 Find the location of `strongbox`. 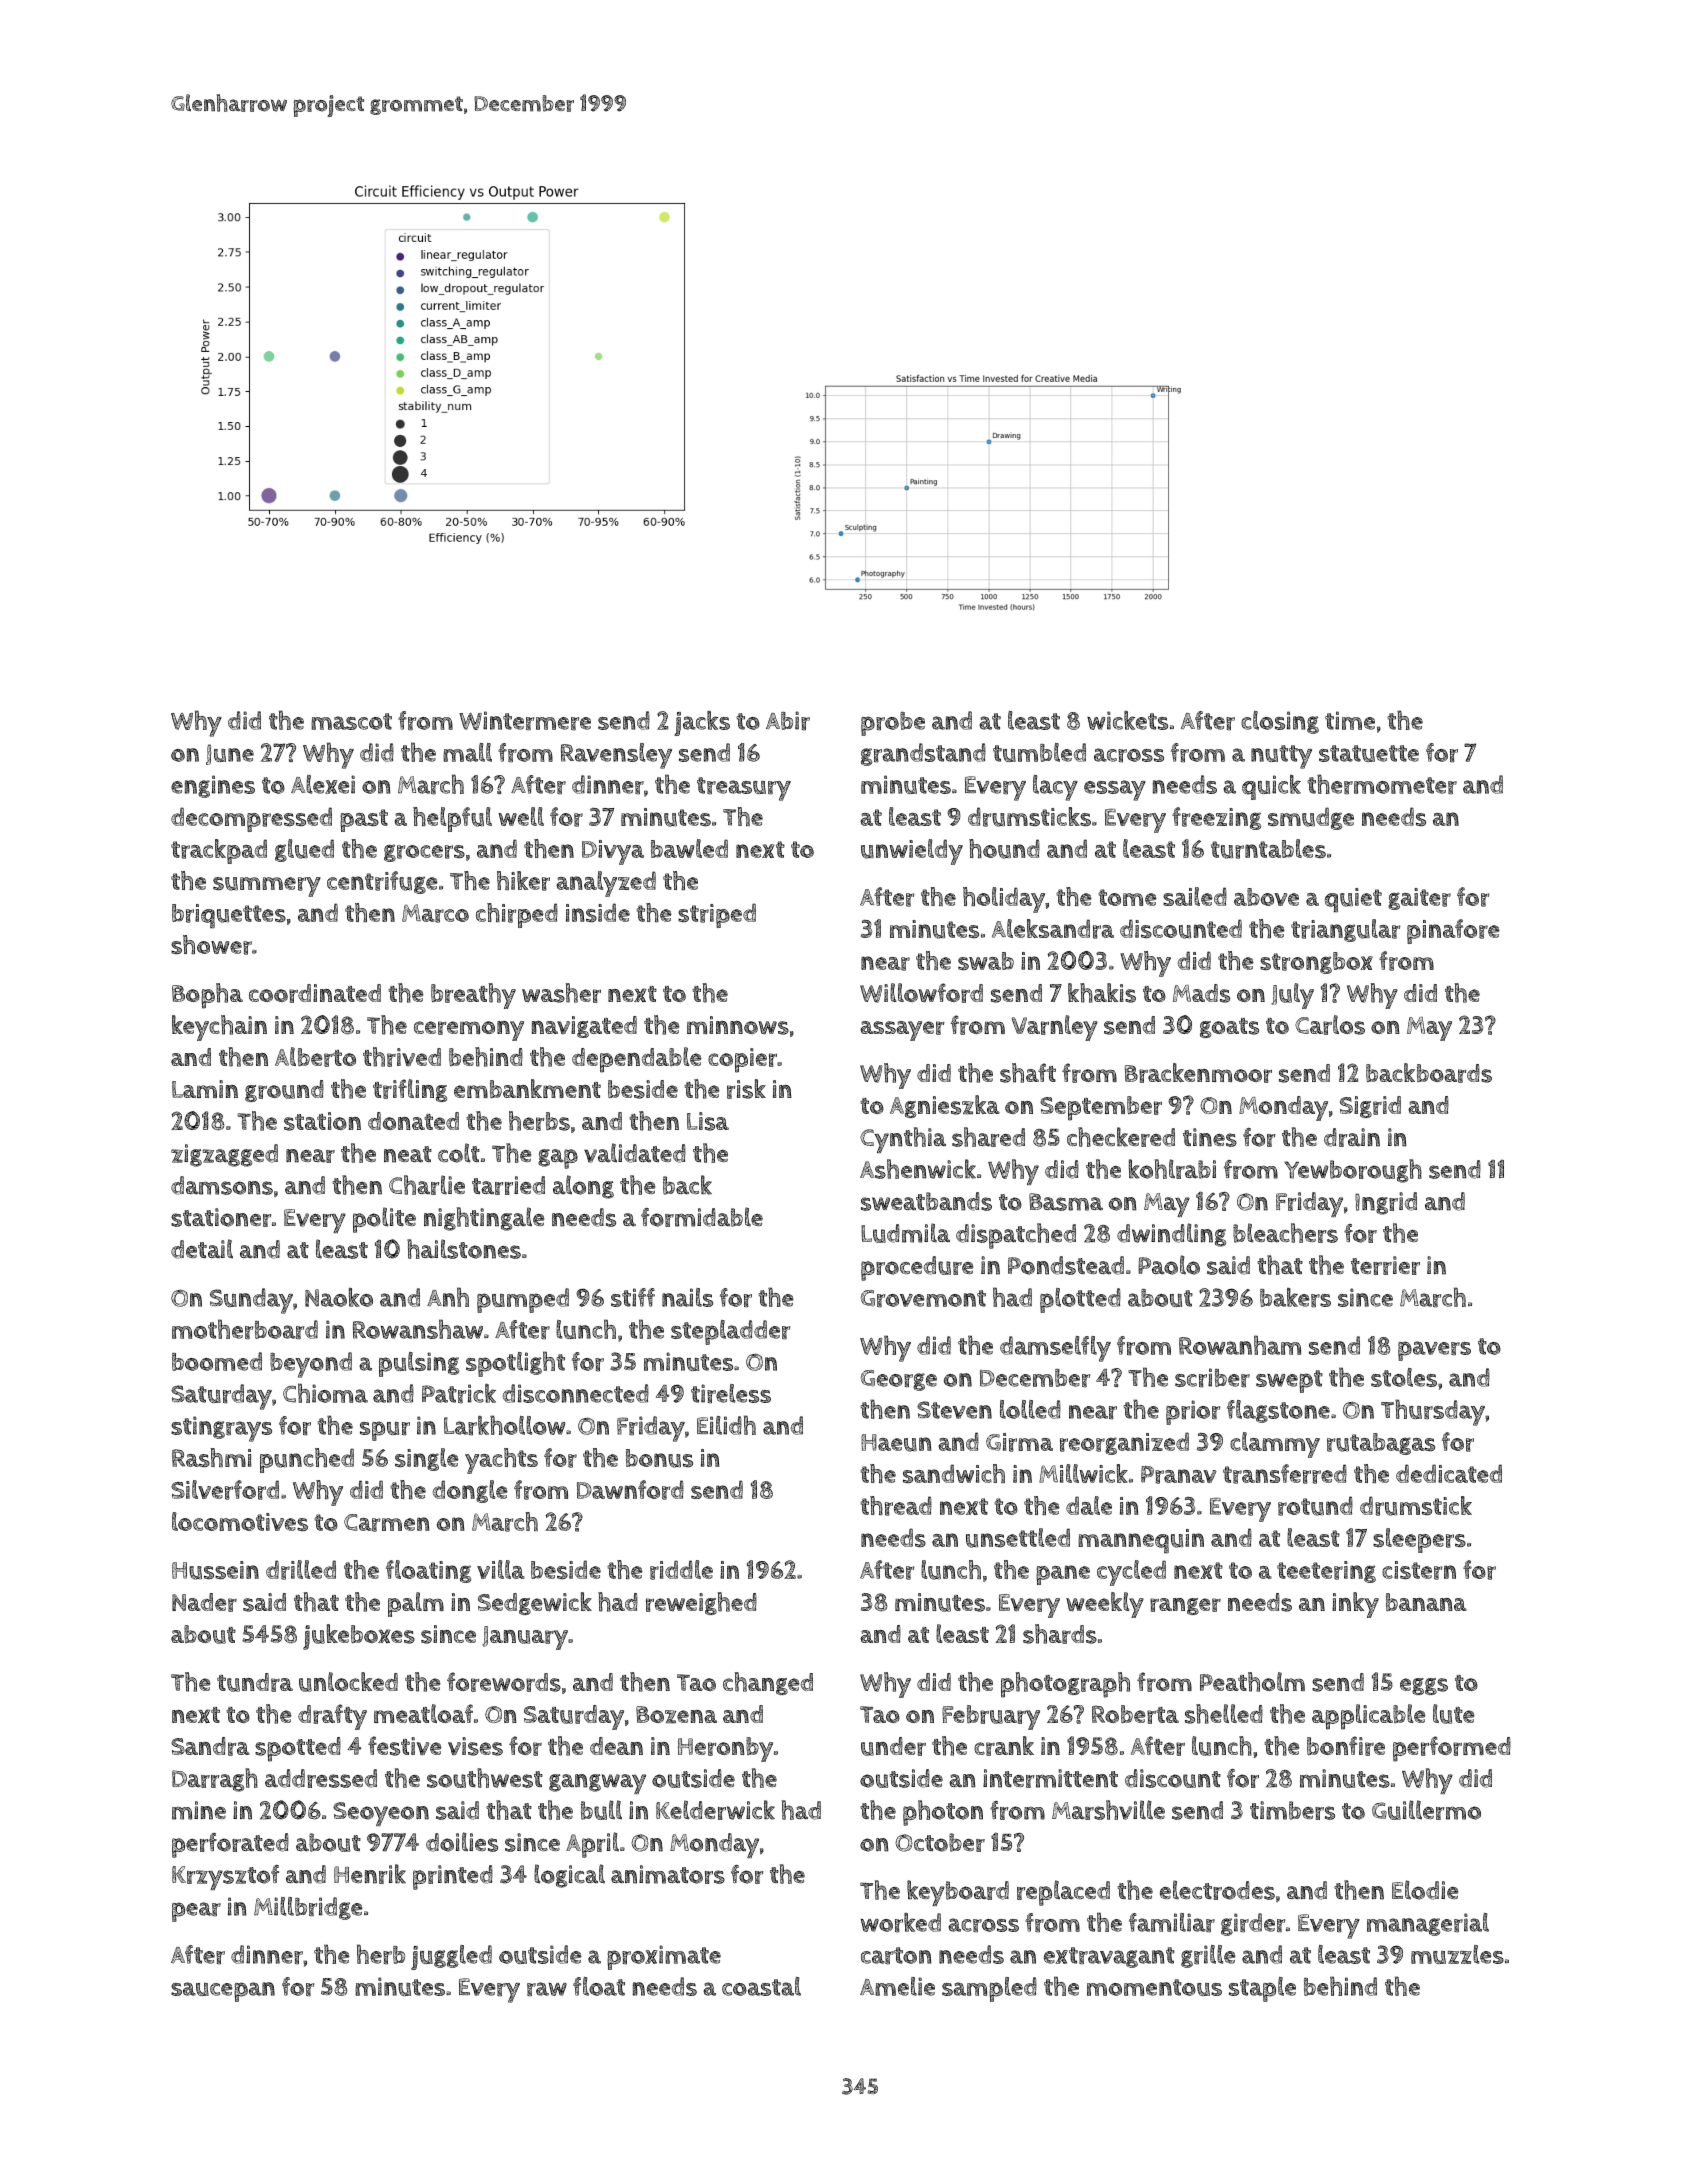

strongbox is located at coordinates (1316, 963).
